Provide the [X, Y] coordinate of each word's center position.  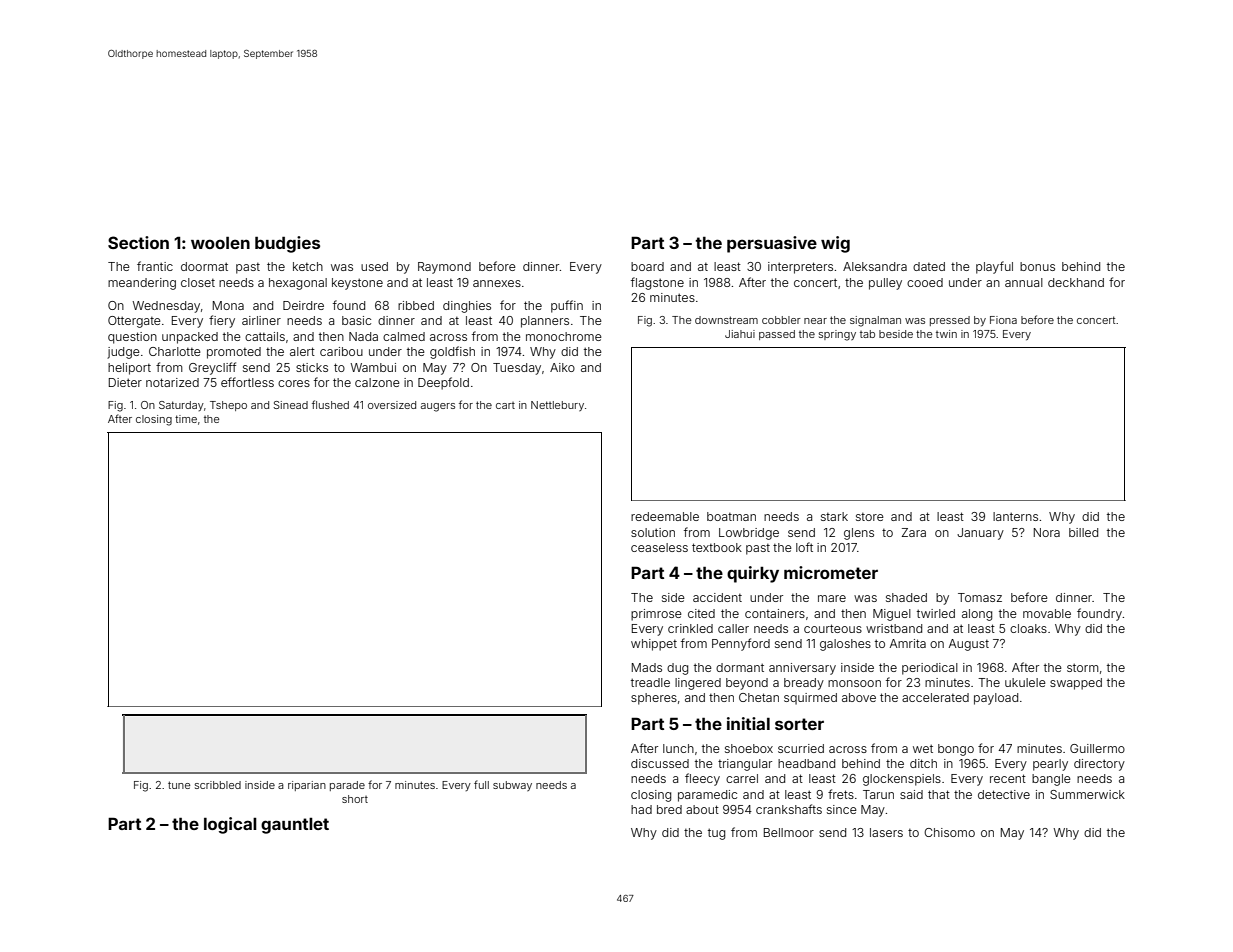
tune [179, 785]
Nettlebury [557, 406]
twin [946, 334]
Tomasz [980, 597]
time [186, 419]
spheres [654, 699]
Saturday [181, 406]
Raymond [444, 268]
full [481, 784]
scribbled [218, 785]
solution [653, 532]
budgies [287, 244]
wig [835, 244]
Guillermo [1097, 748]
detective [1004, 794]
